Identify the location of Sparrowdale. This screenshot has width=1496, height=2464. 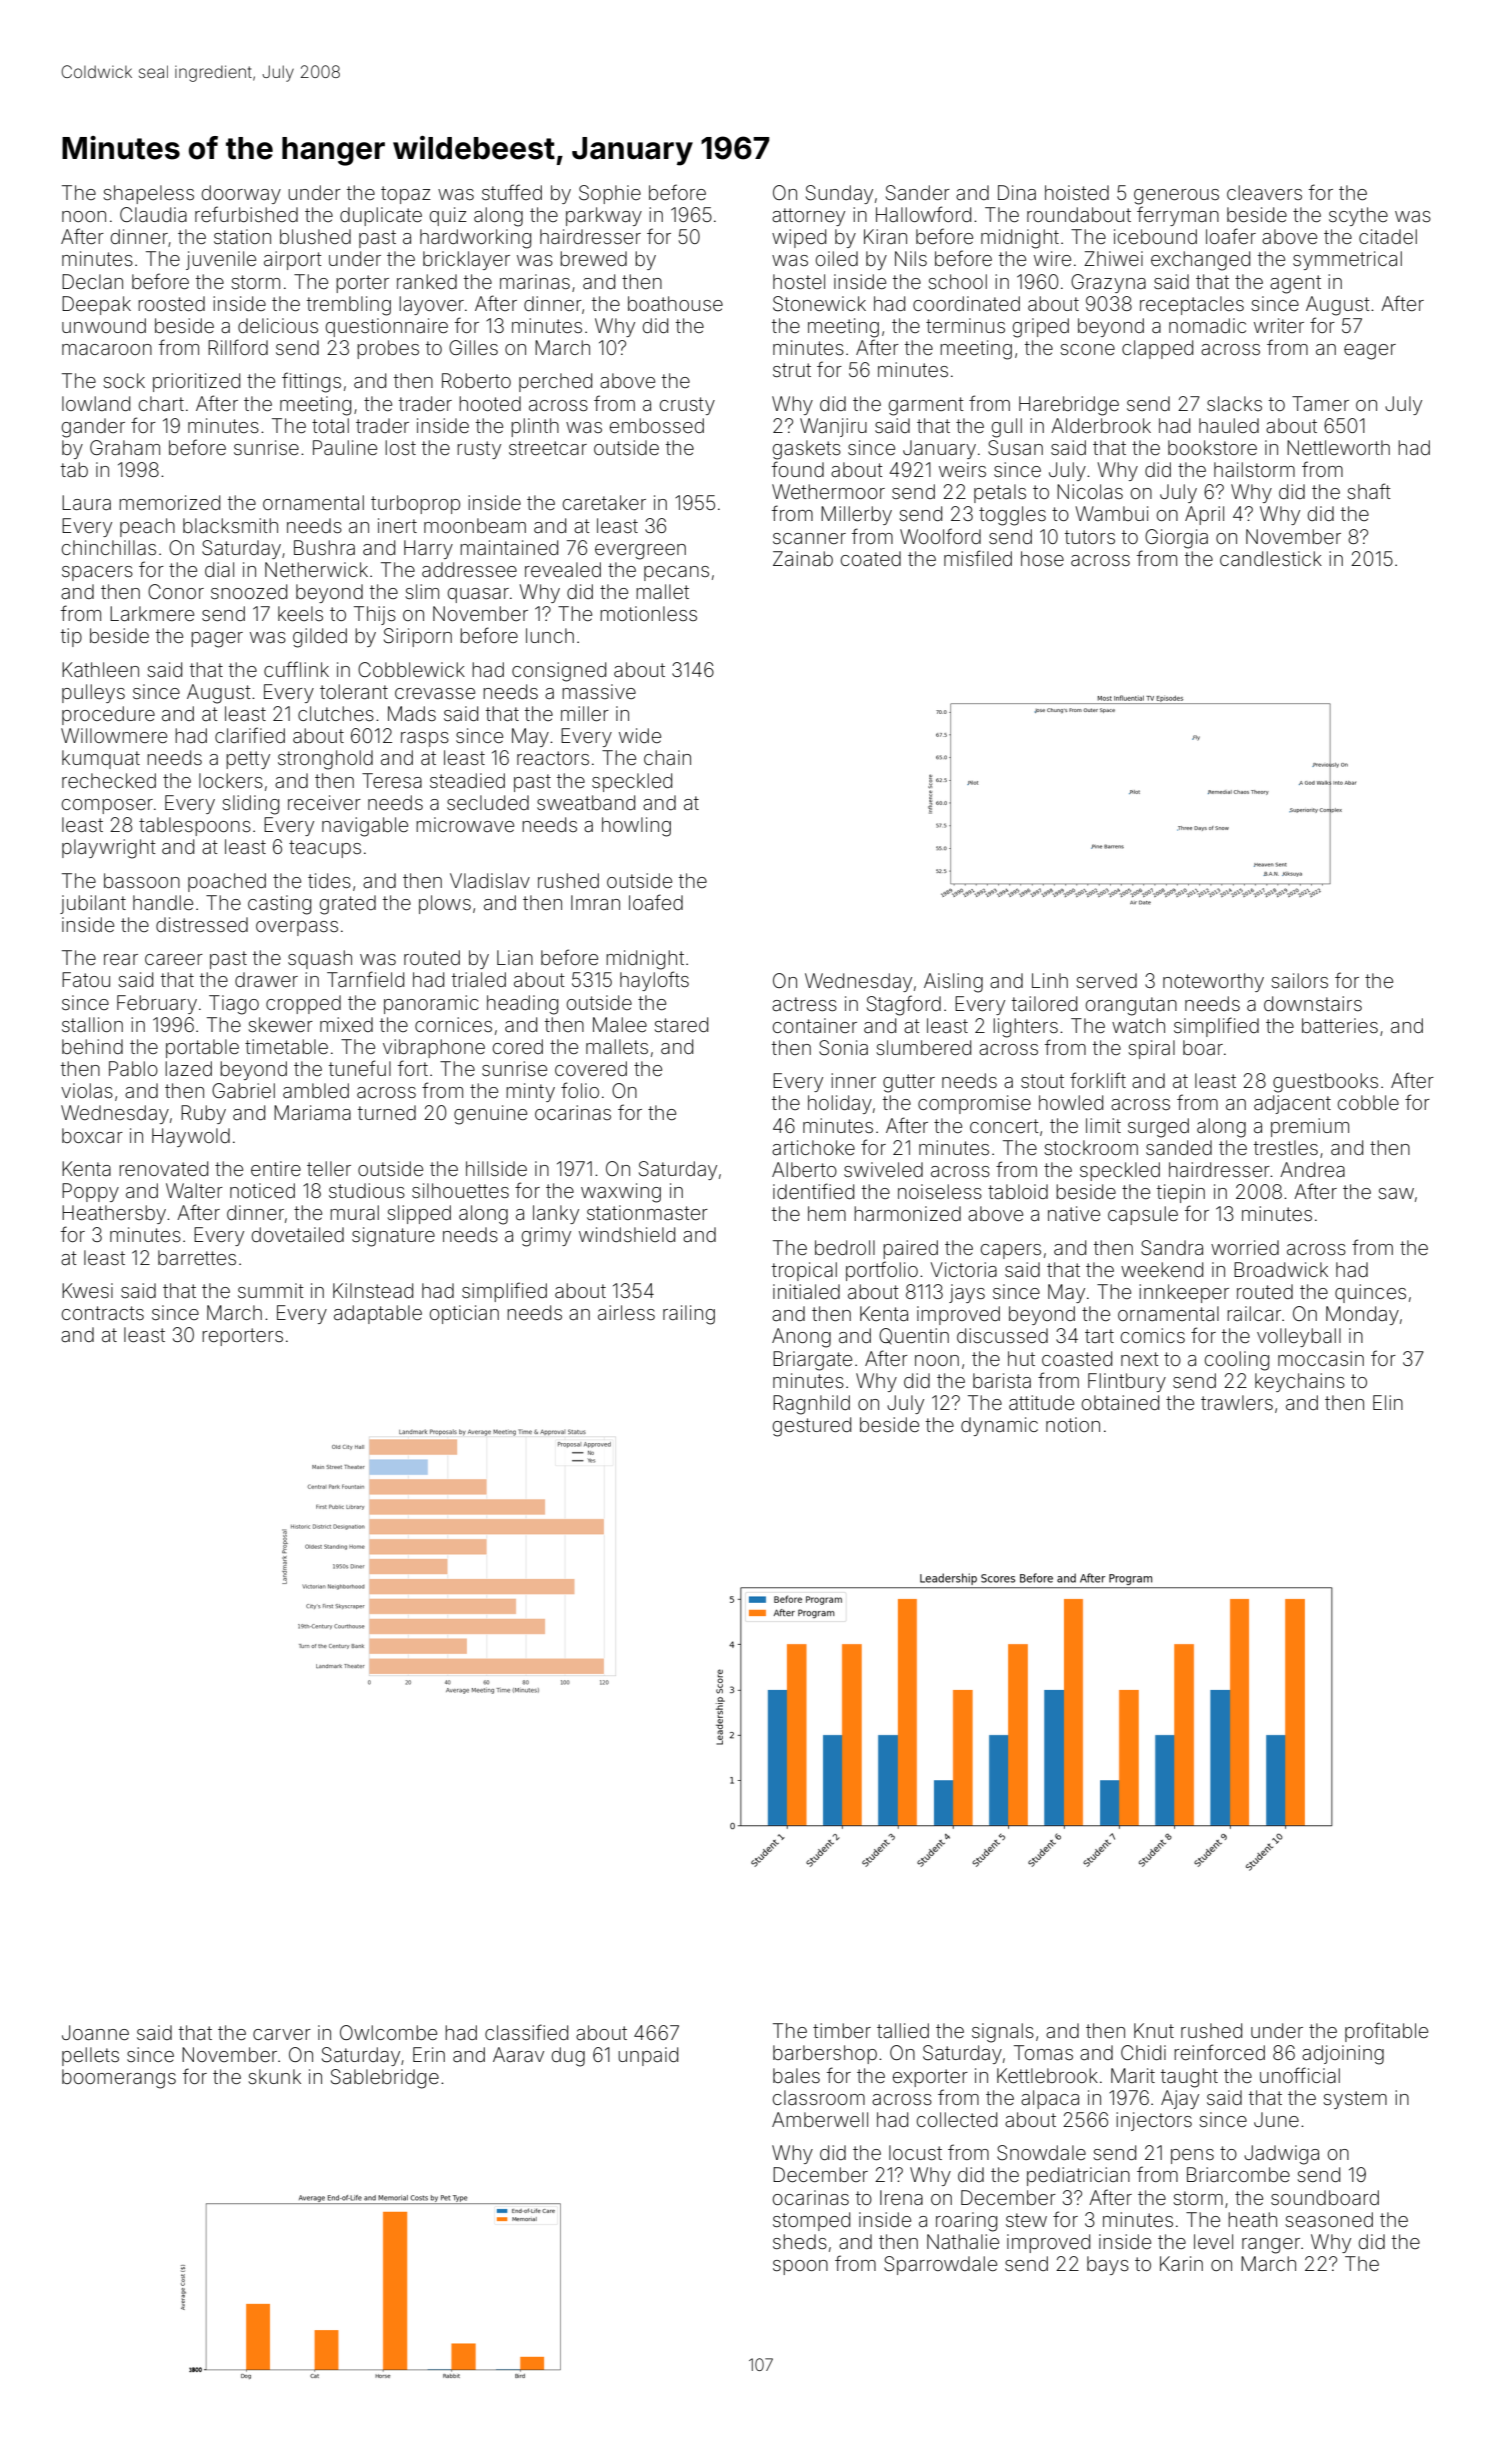
(940, 2265).
